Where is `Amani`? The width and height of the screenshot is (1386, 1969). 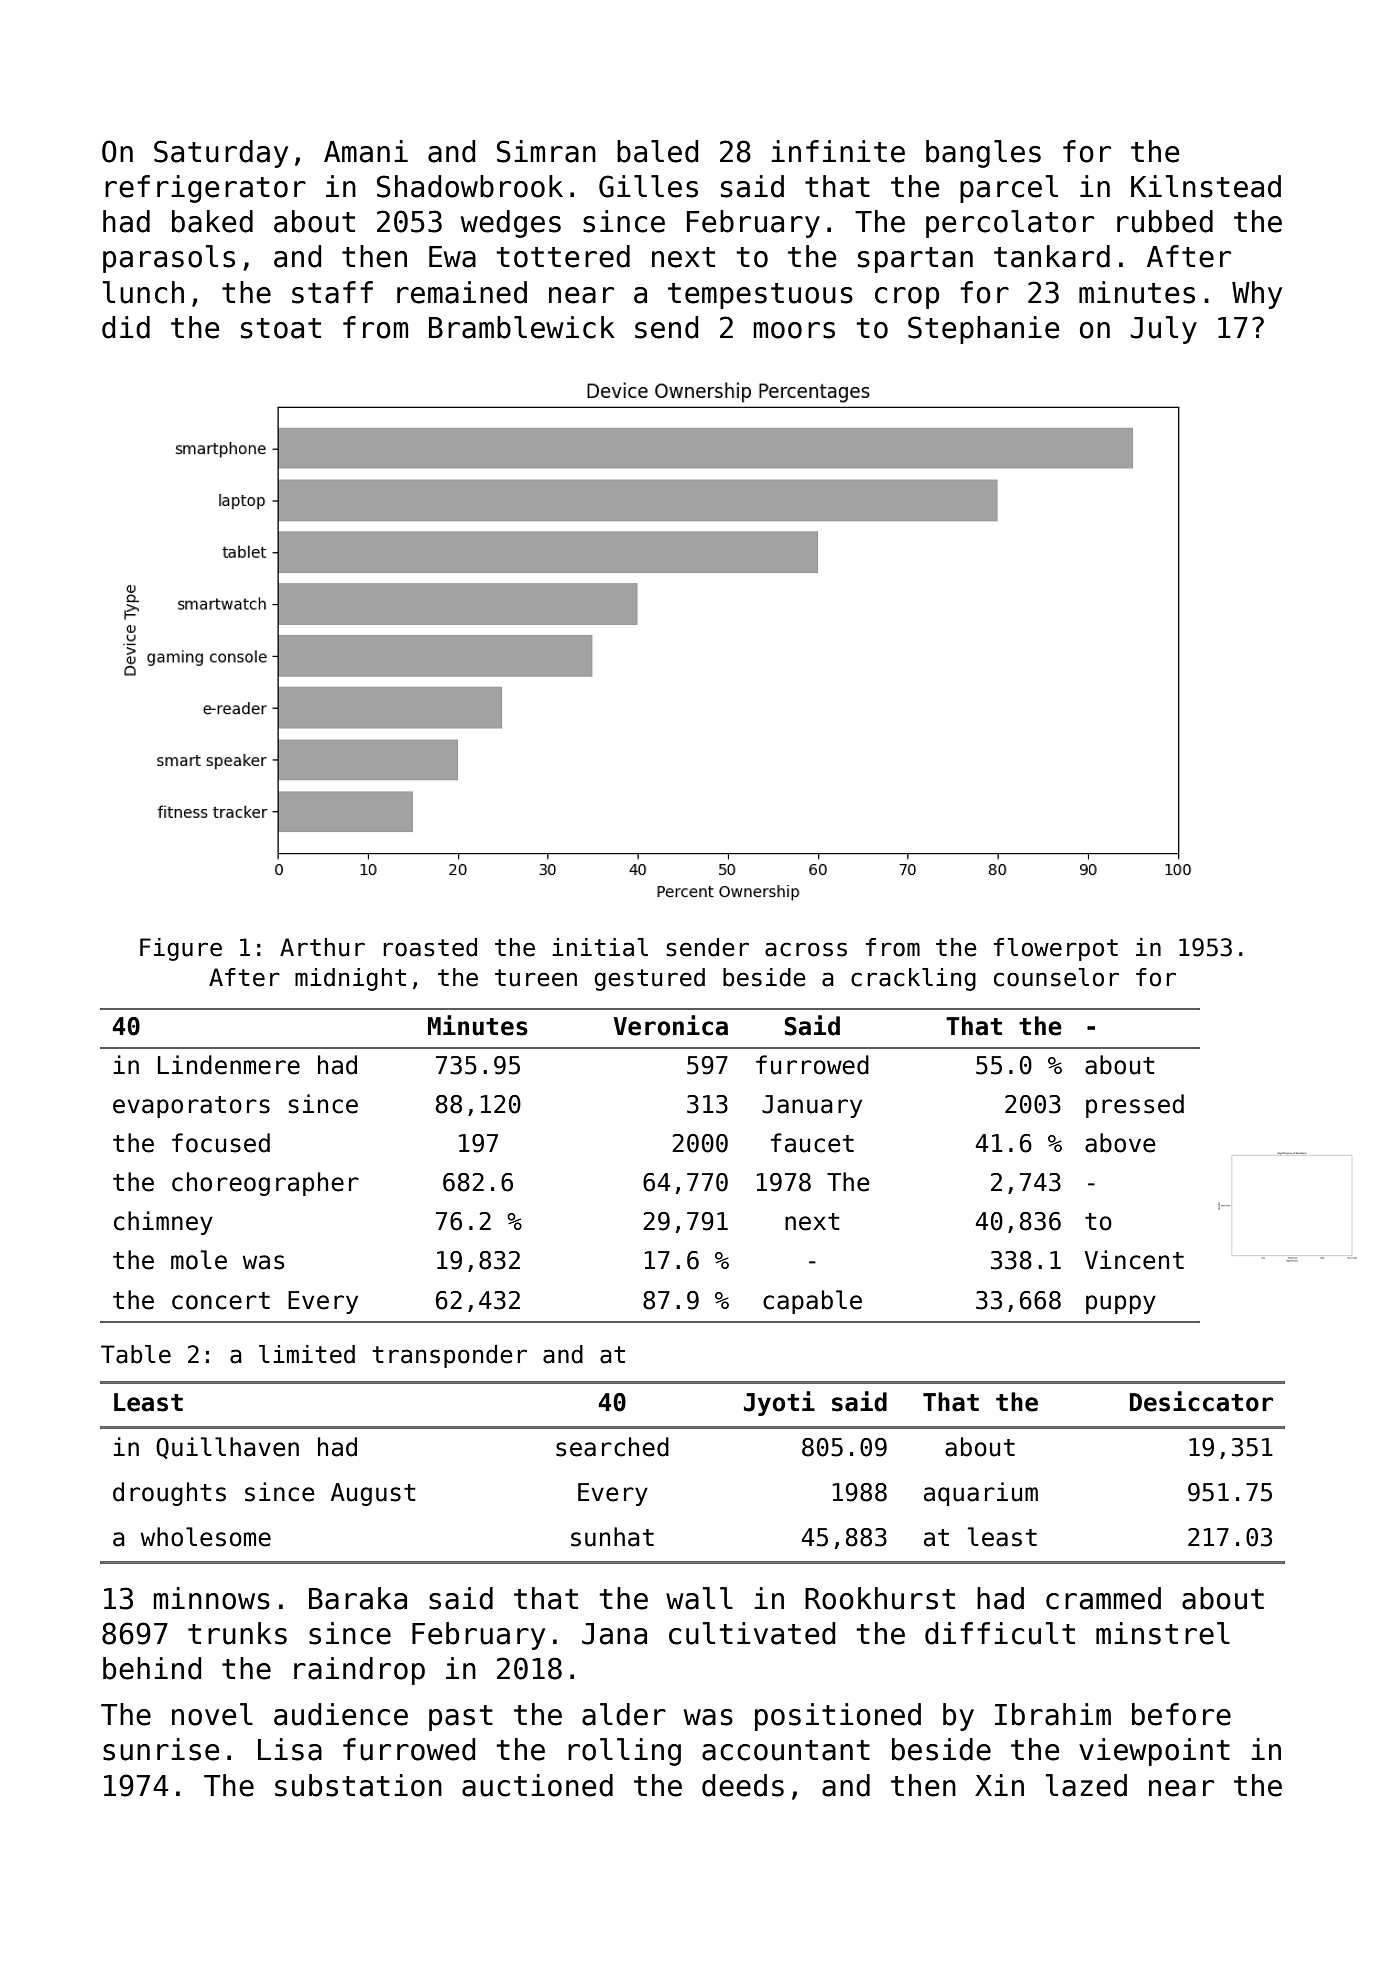 Amani is located at coordinates (366, 151).
